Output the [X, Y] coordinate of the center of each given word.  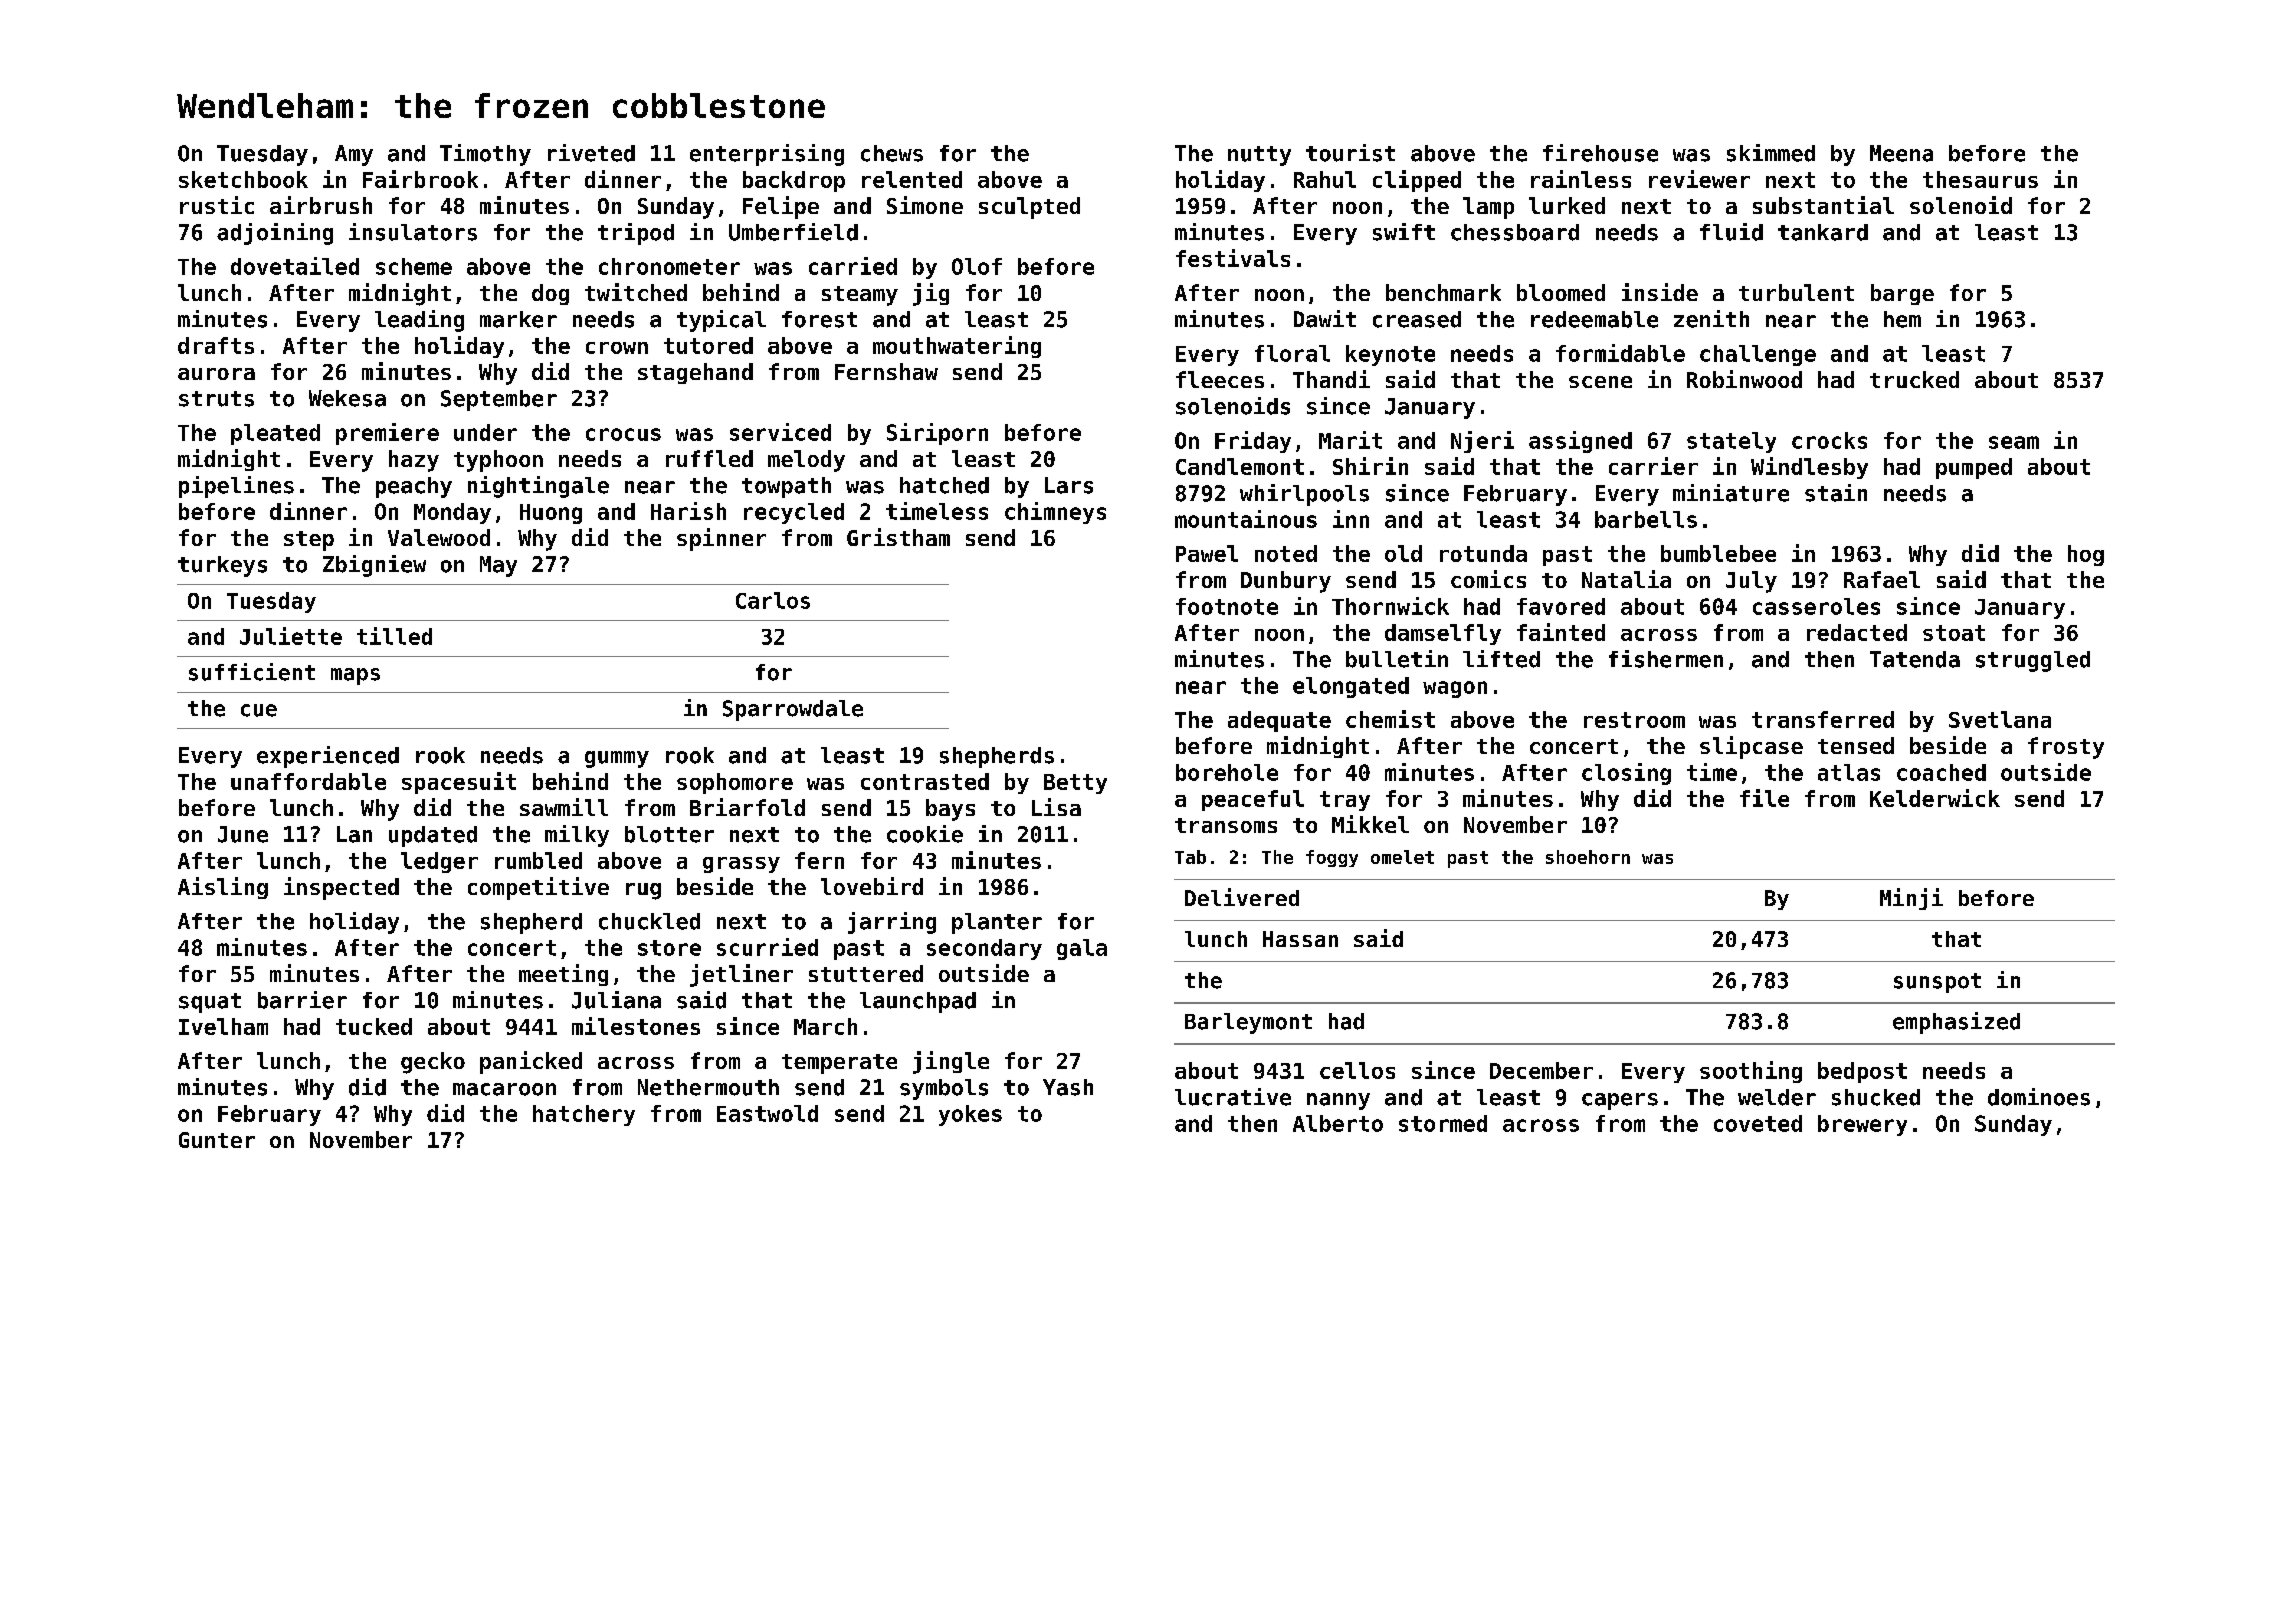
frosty [2066, 748]
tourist [1350, 153]
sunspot [1937, 983]
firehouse [1600, 153]
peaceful [1253, 800]
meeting [563, 975]
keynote [1390, 355]
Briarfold [747, 807]
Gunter [217, 1140]
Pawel [1207, 553]
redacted [1857, 632]
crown [617, 348]
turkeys [222, 566]
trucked [1914, 379]
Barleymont [1248, 1023]
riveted [591, 153]
